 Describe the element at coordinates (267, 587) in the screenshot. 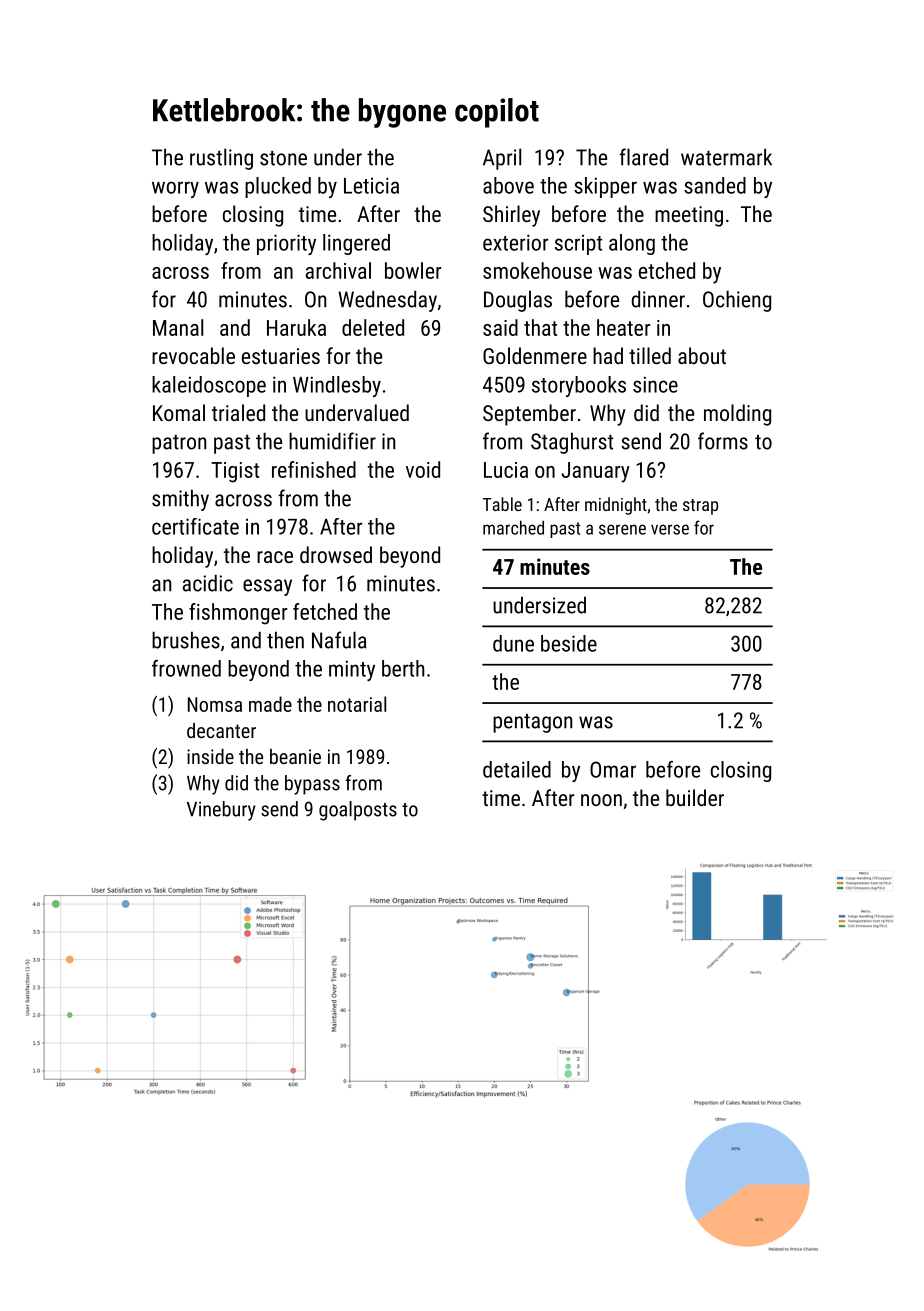

I see `essay` at that location.
